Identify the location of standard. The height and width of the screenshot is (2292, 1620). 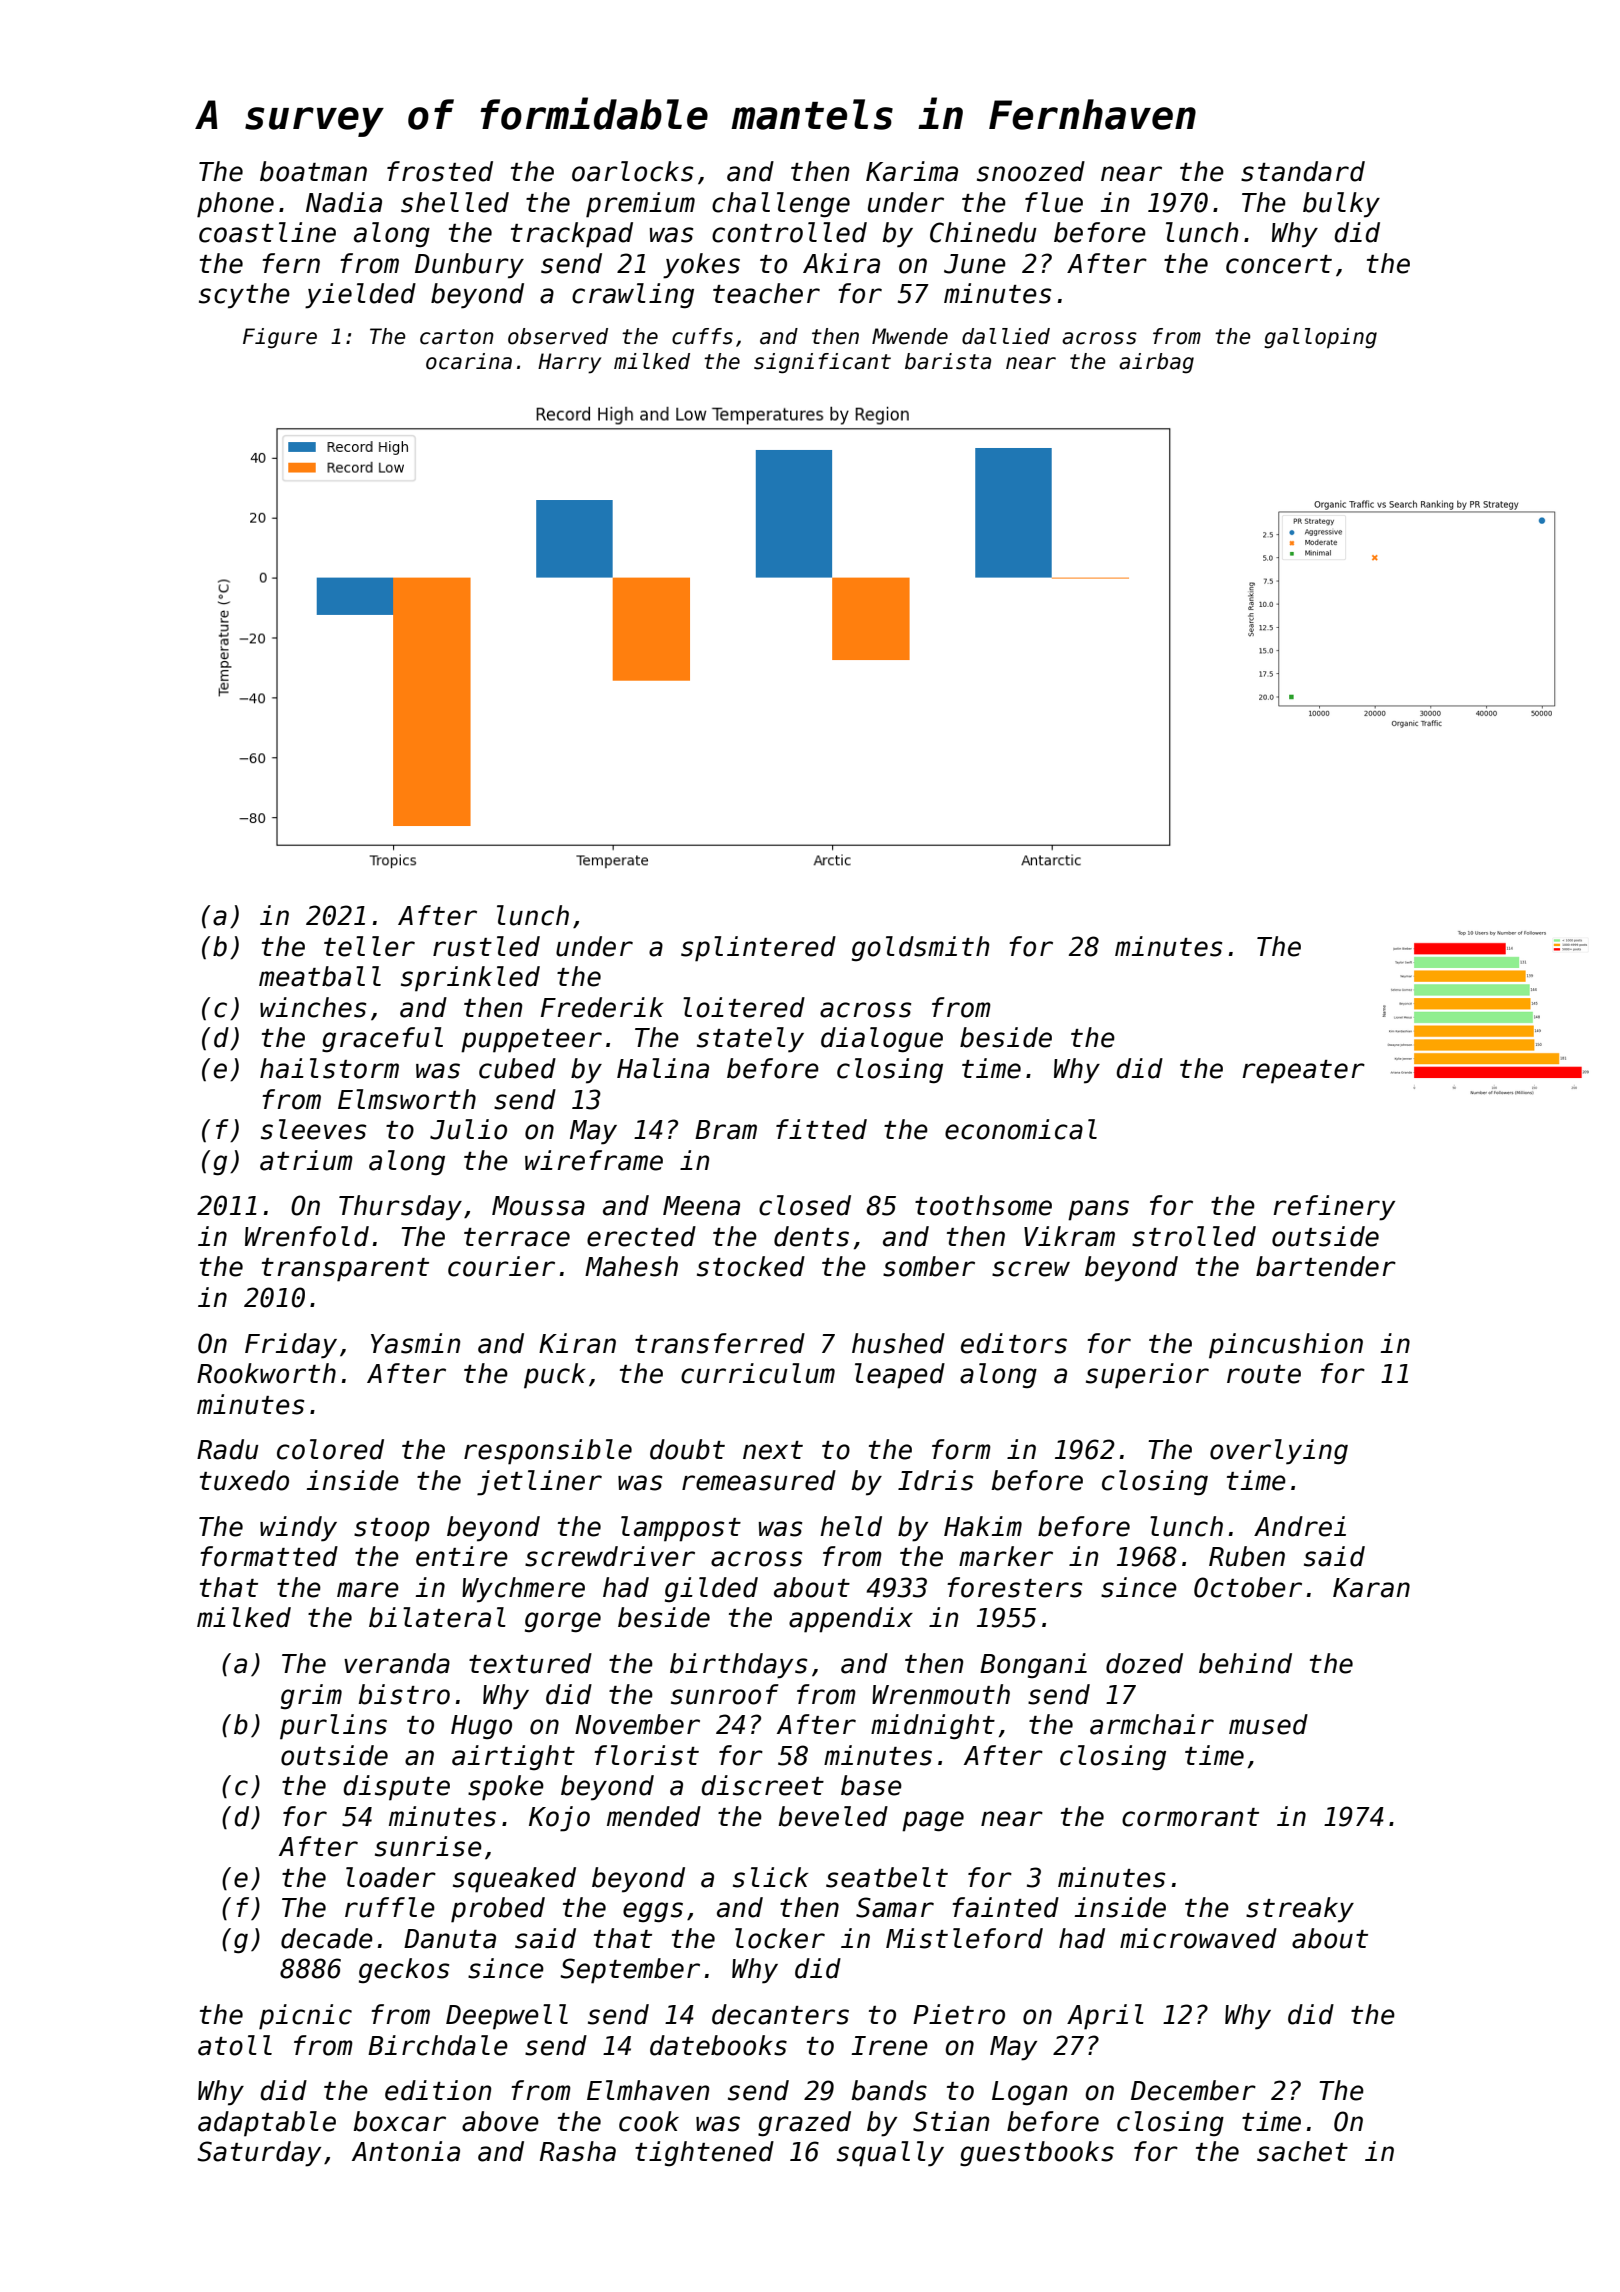
(1303, 171).
